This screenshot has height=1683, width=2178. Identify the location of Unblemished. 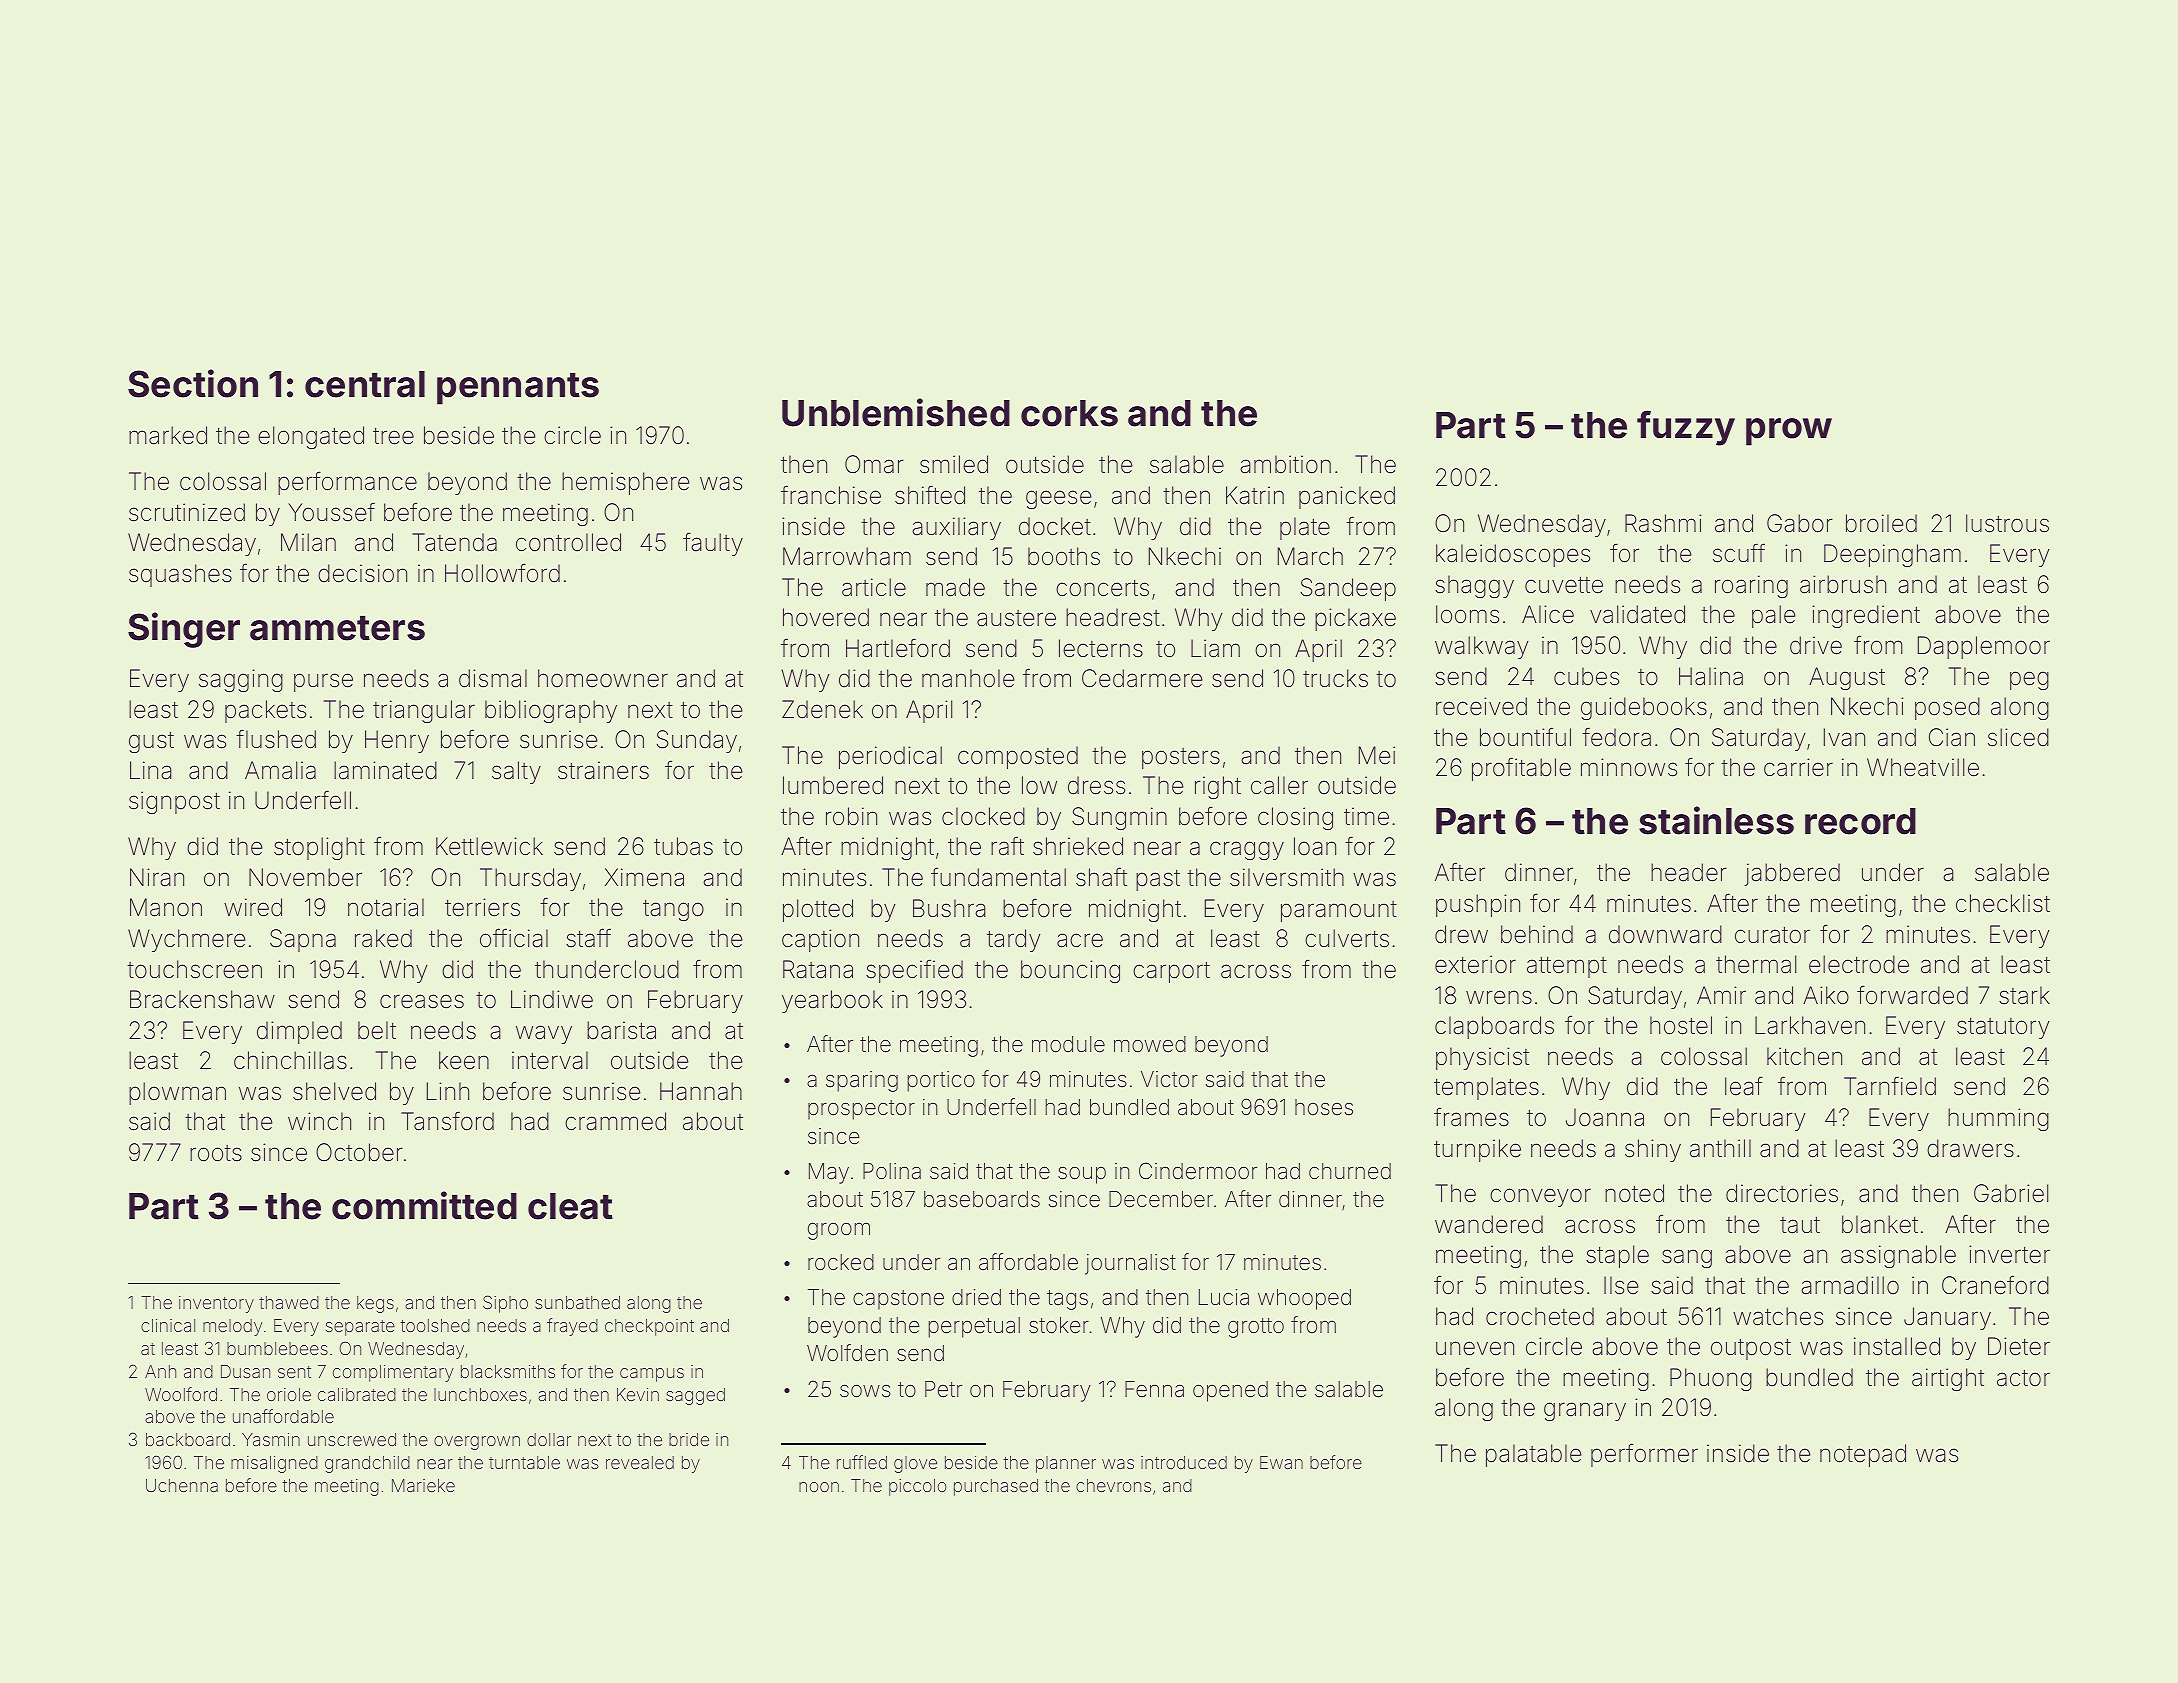
(896, 412).
